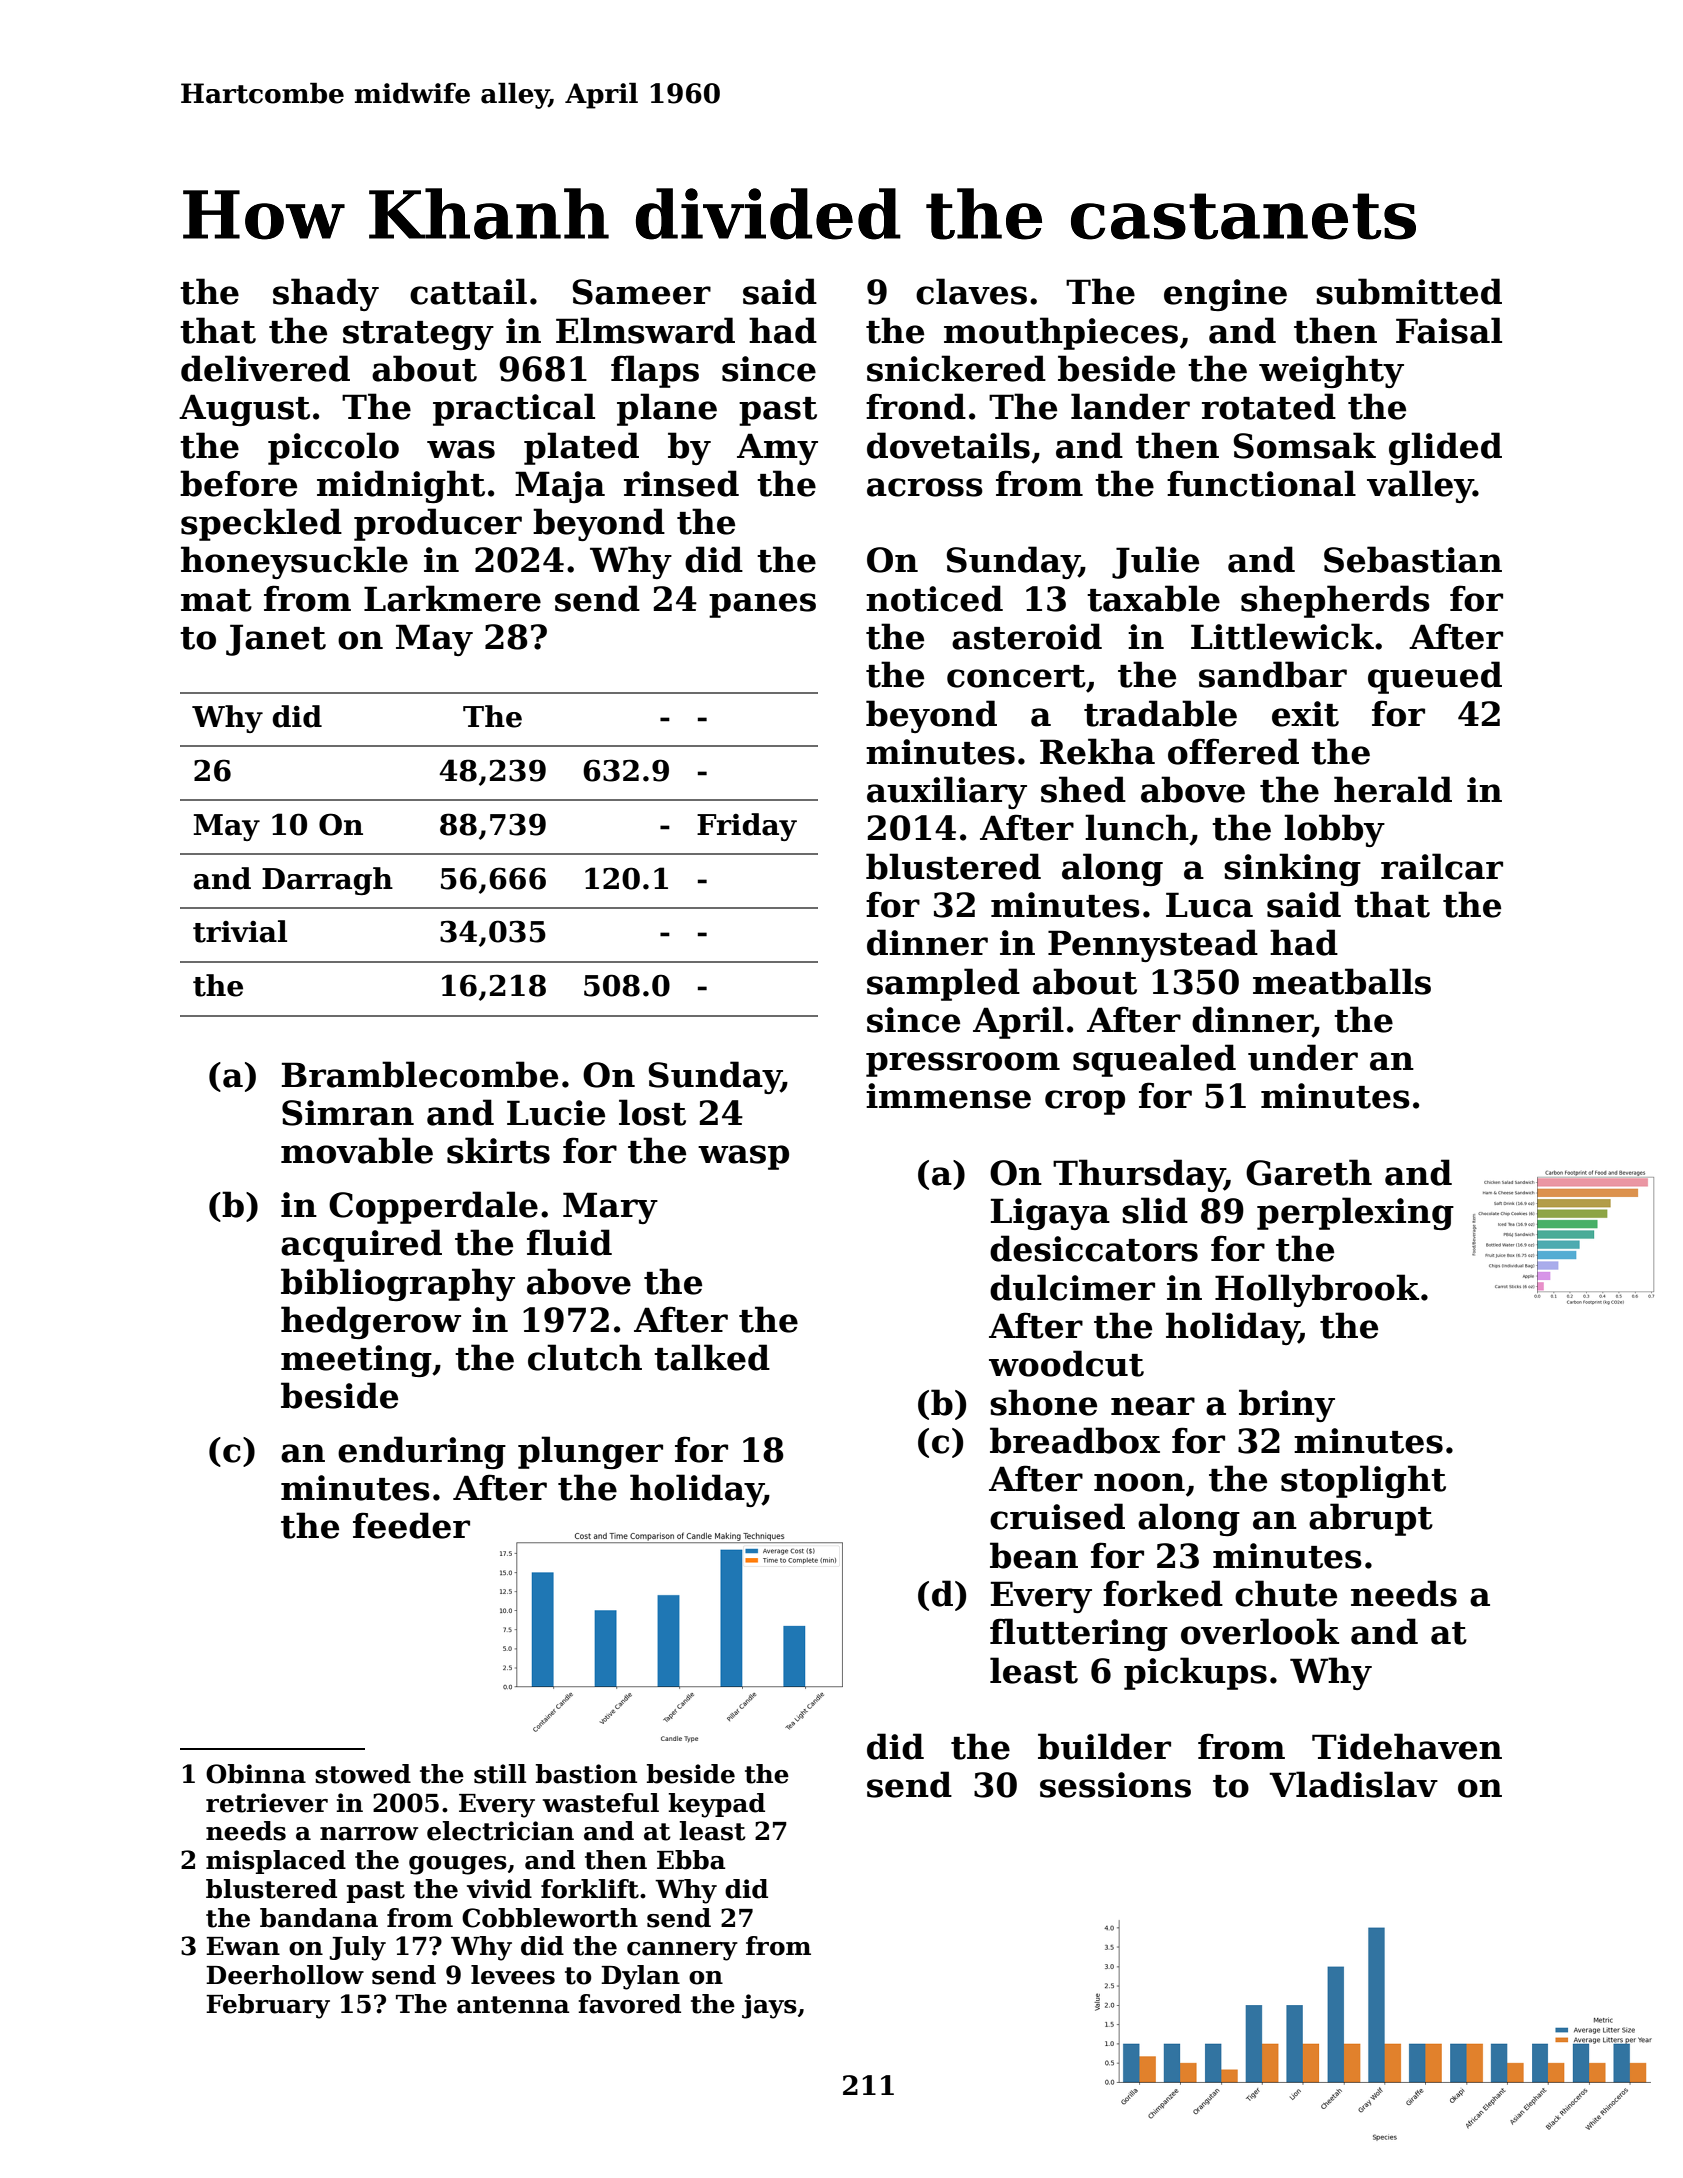  Describe the element at coordinates (642, 292) in the document. I see `Sameer` at that location.
